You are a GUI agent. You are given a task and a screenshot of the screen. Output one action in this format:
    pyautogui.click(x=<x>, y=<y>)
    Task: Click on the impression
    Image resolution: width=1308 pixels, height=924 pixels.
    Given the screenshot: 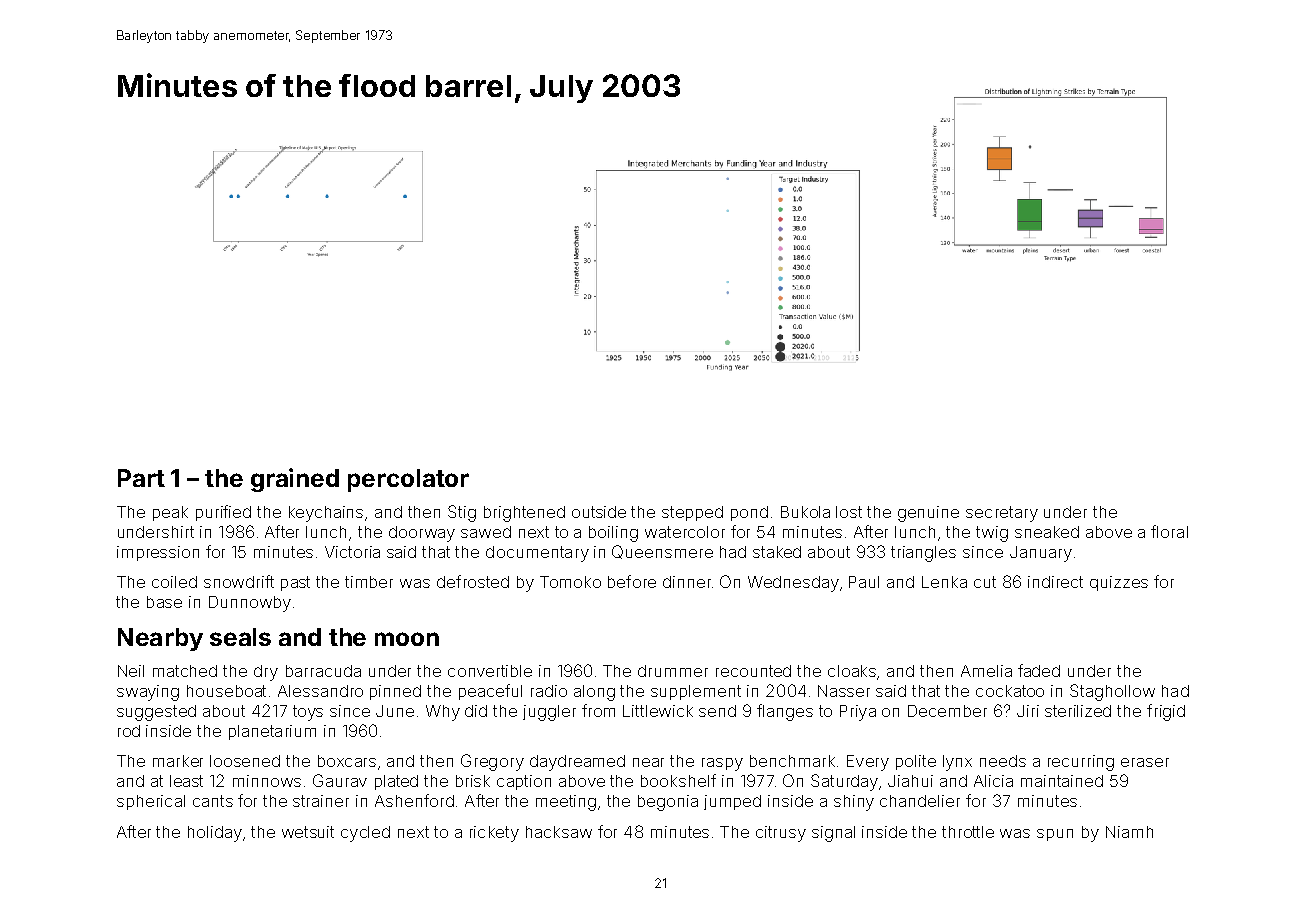 What is the action you would take?
    pyautogui.click(x=158, y=553)
